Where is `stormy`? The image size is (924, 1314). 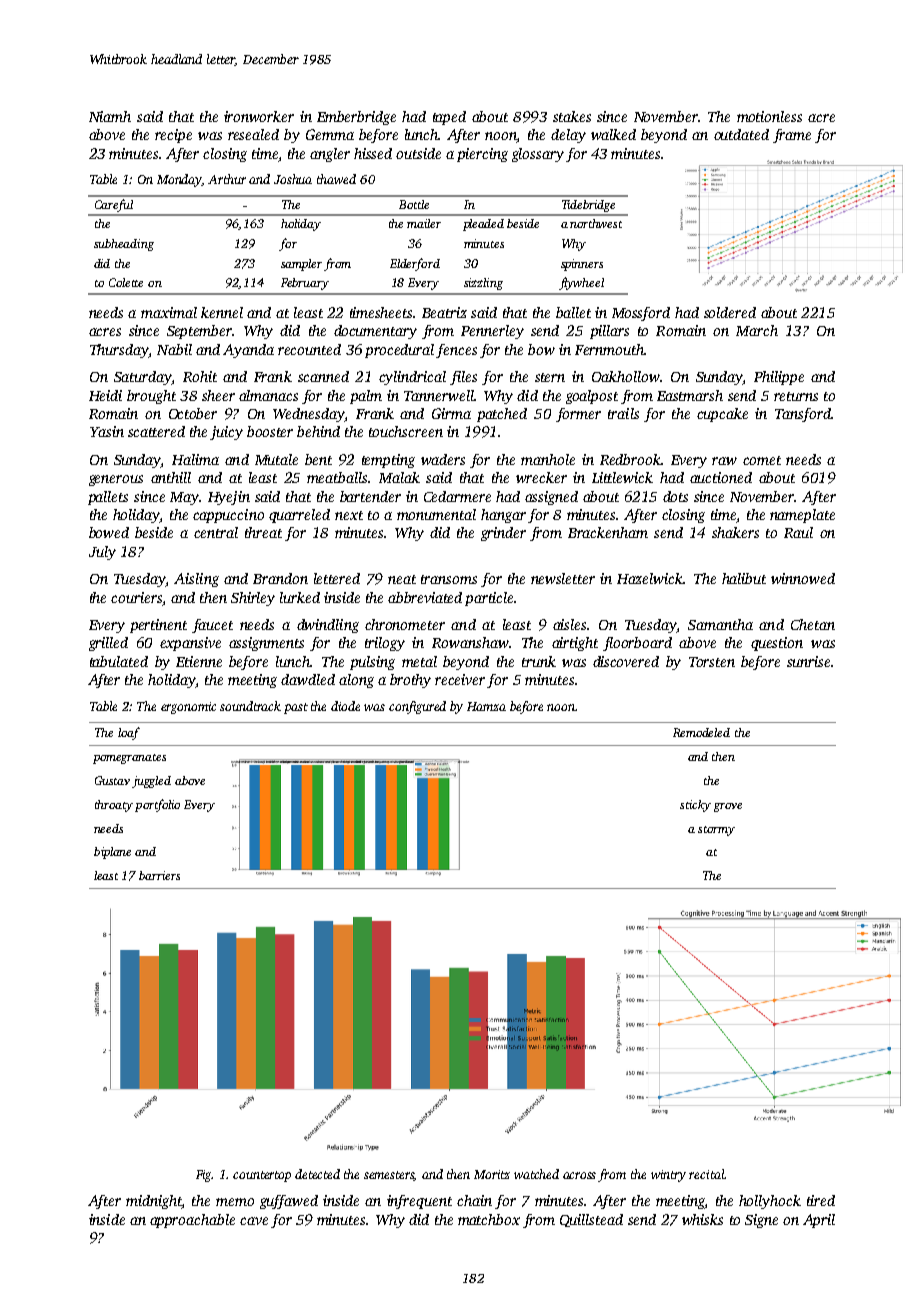 stormy is located at coordinates (716, 831).
